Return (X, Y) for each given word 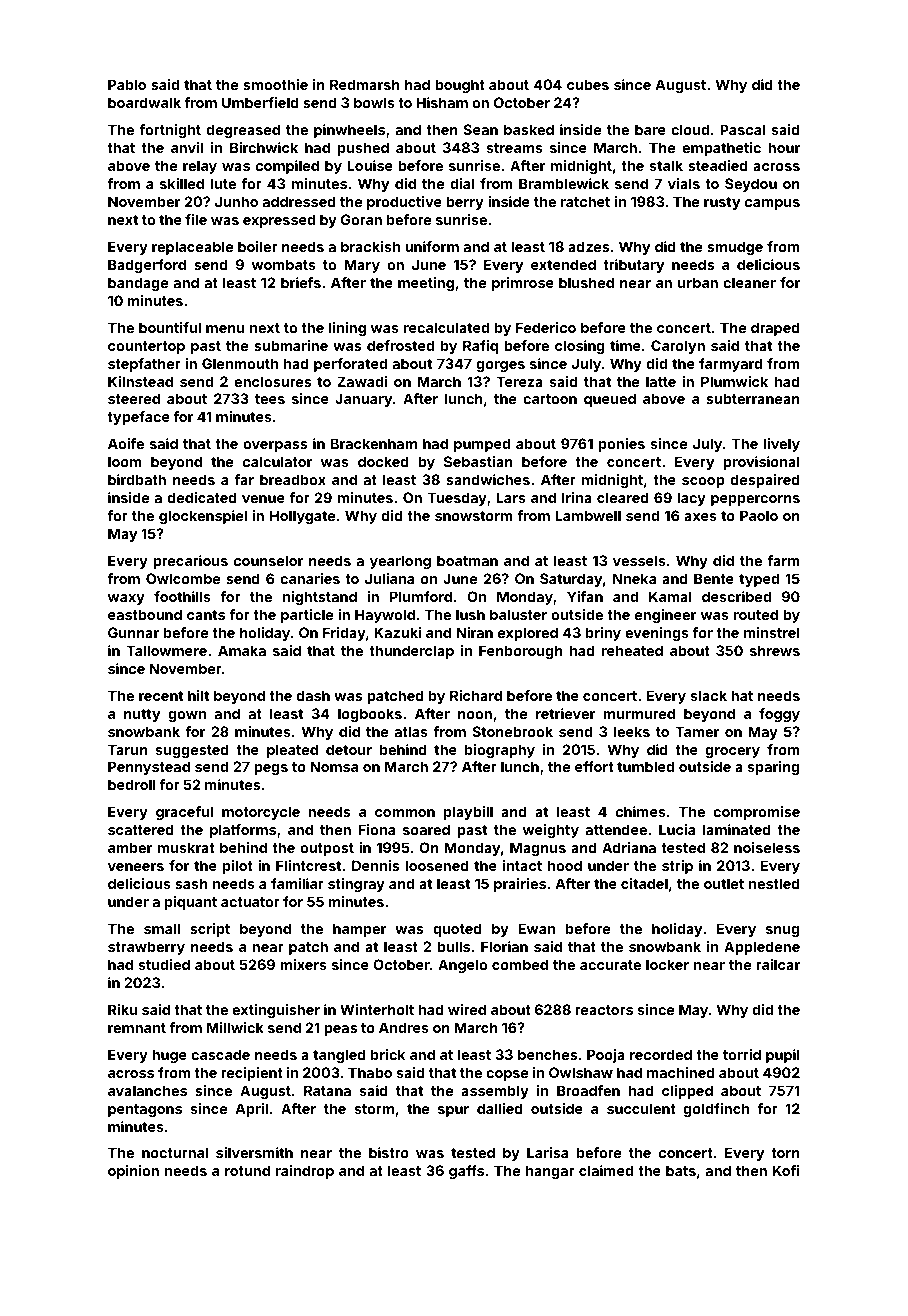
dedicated (202, 497)
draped (775, 329)
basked (529, 129)
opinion (133, 1172)
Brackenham (374, 443)
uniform (432, 246)
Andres (404, 1027)
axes (700, 517)
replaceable (192, 248)
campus (772, 204)
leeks (632, 731)
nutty (142, 715)
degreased (243, 131)
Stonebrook (512, 731)
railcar (778, 964)
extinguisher (276, 1011)
